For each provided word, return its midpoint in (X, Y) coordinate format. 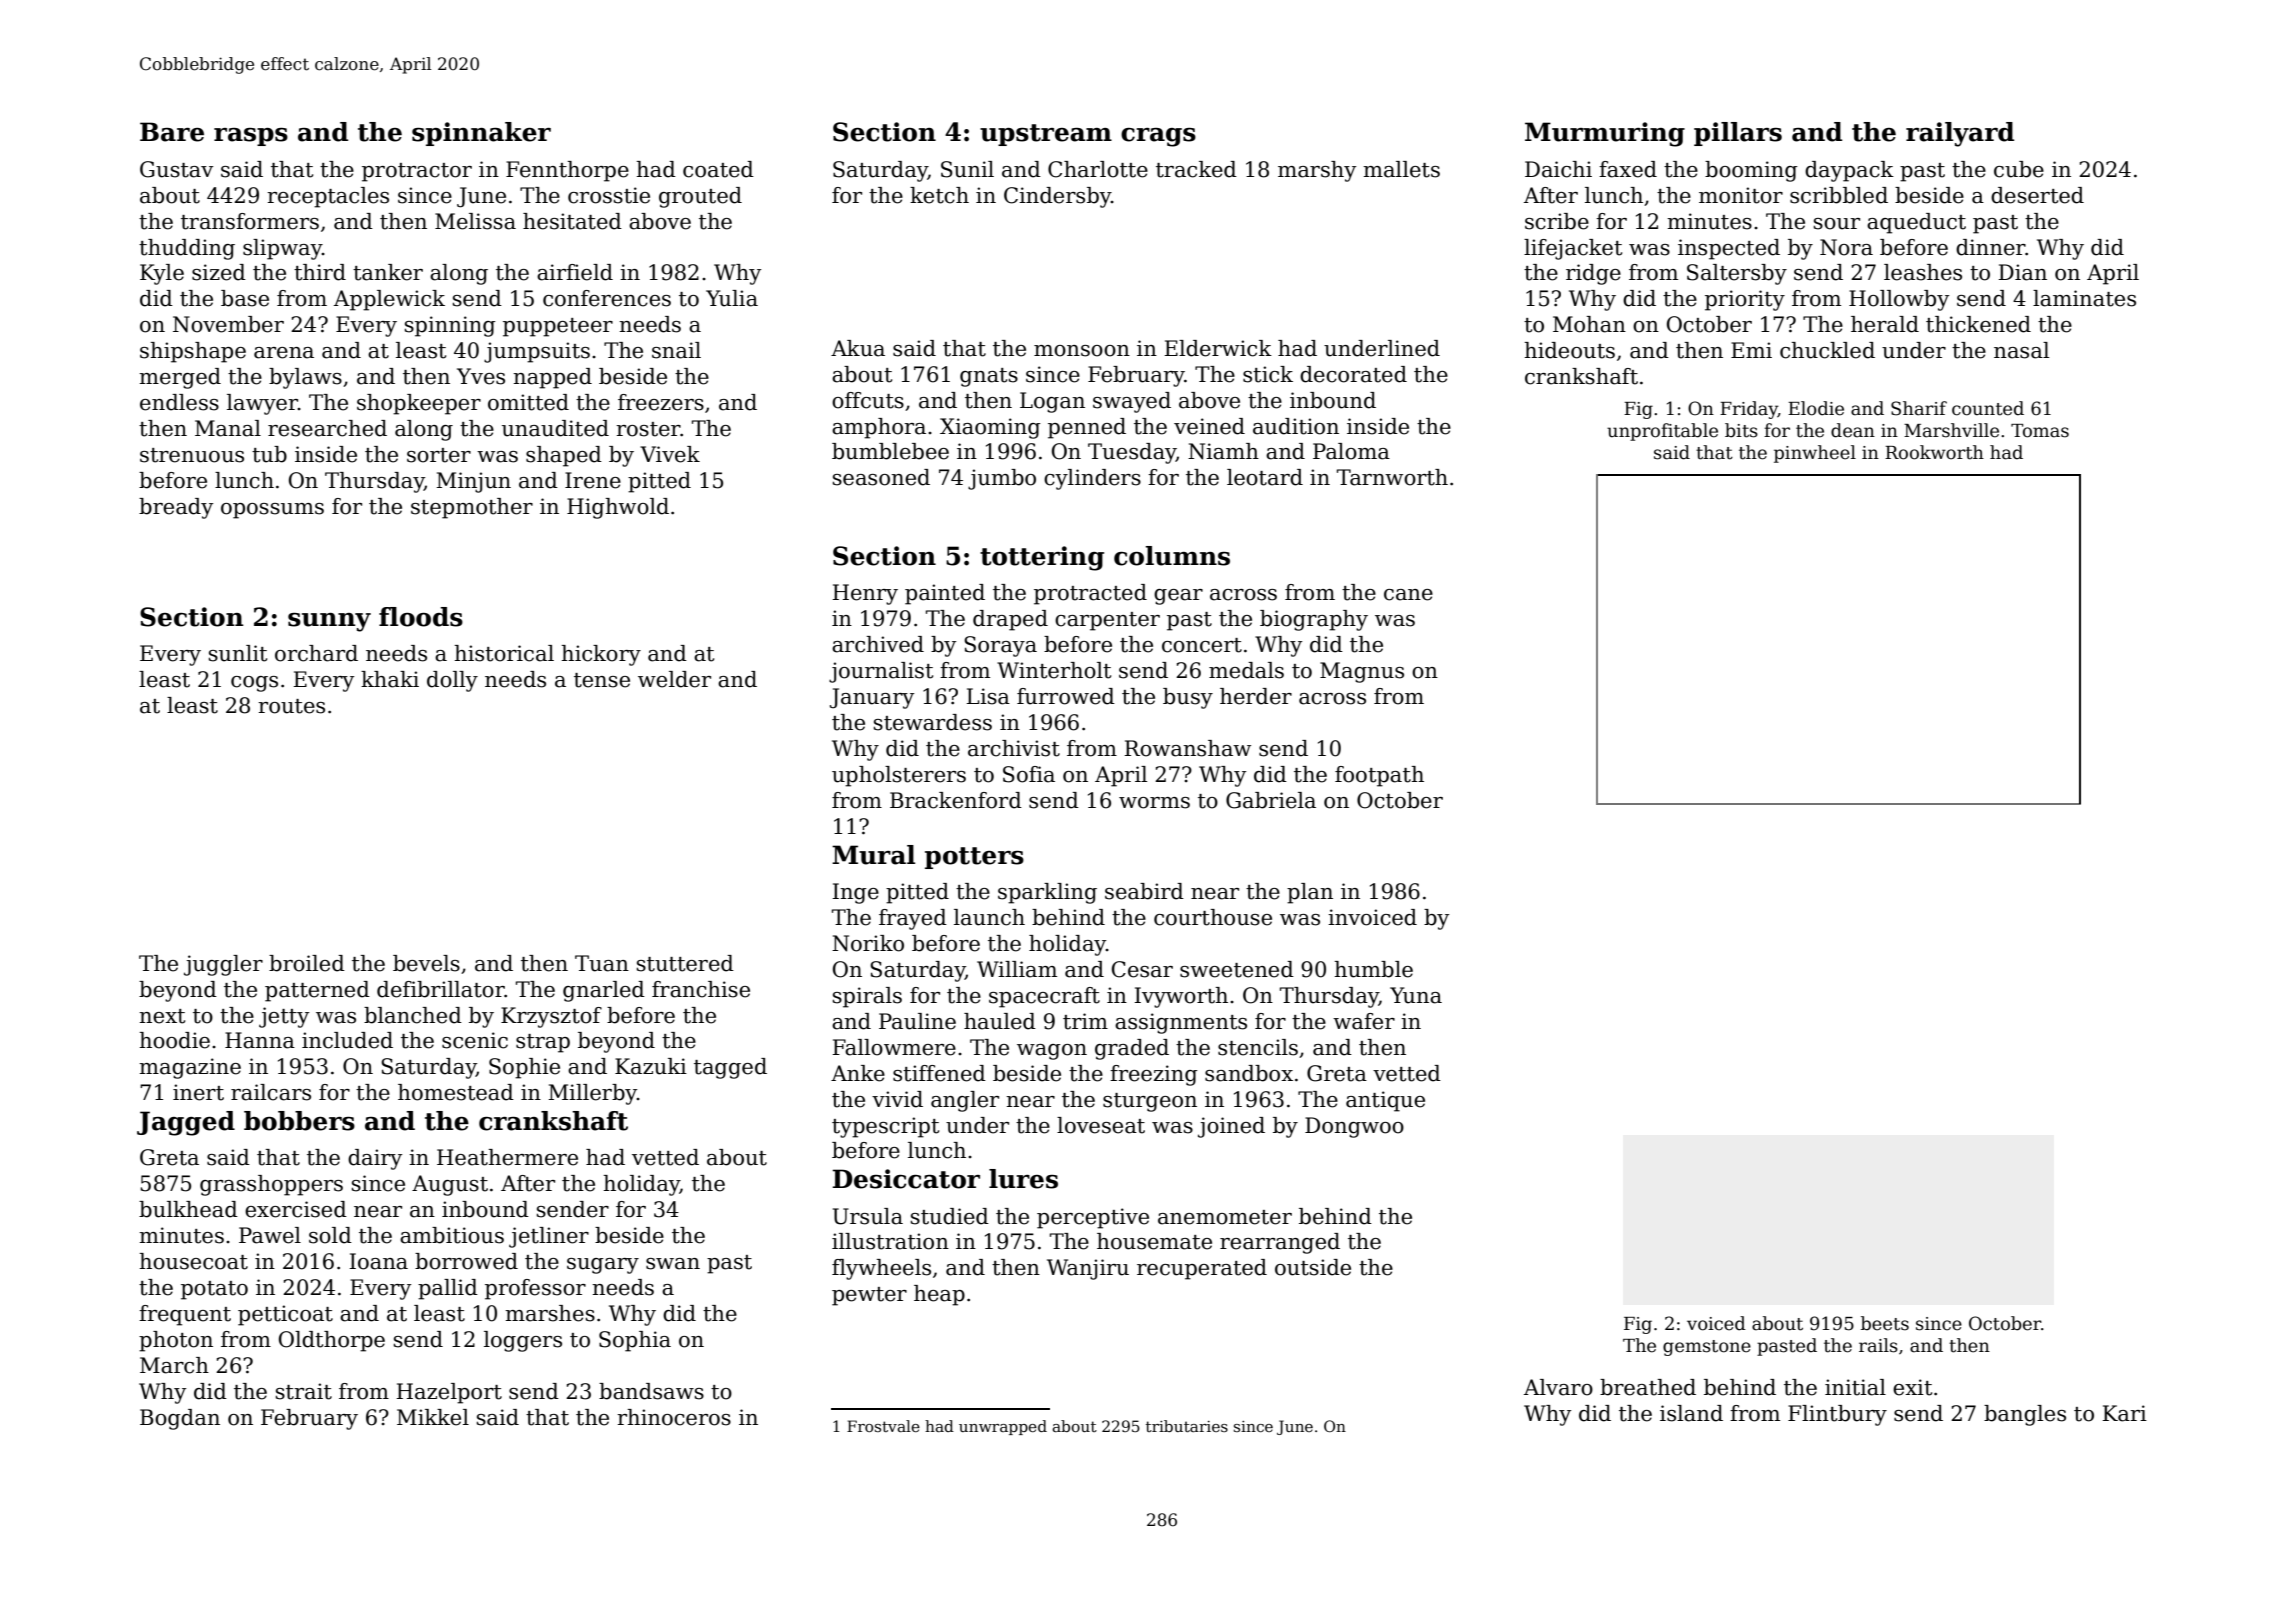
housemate (1154, 1241)
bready (176, 508)
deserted (2037, 195)
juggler (223, 965)
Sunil (967, 169)
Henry (865, 594)
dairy (375, 1159)
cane (1408, 595)
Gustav (176, 169)
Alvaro (1558, 1387)
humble (1373, 969)
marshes (550, 1313)
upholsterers (899, 776)
